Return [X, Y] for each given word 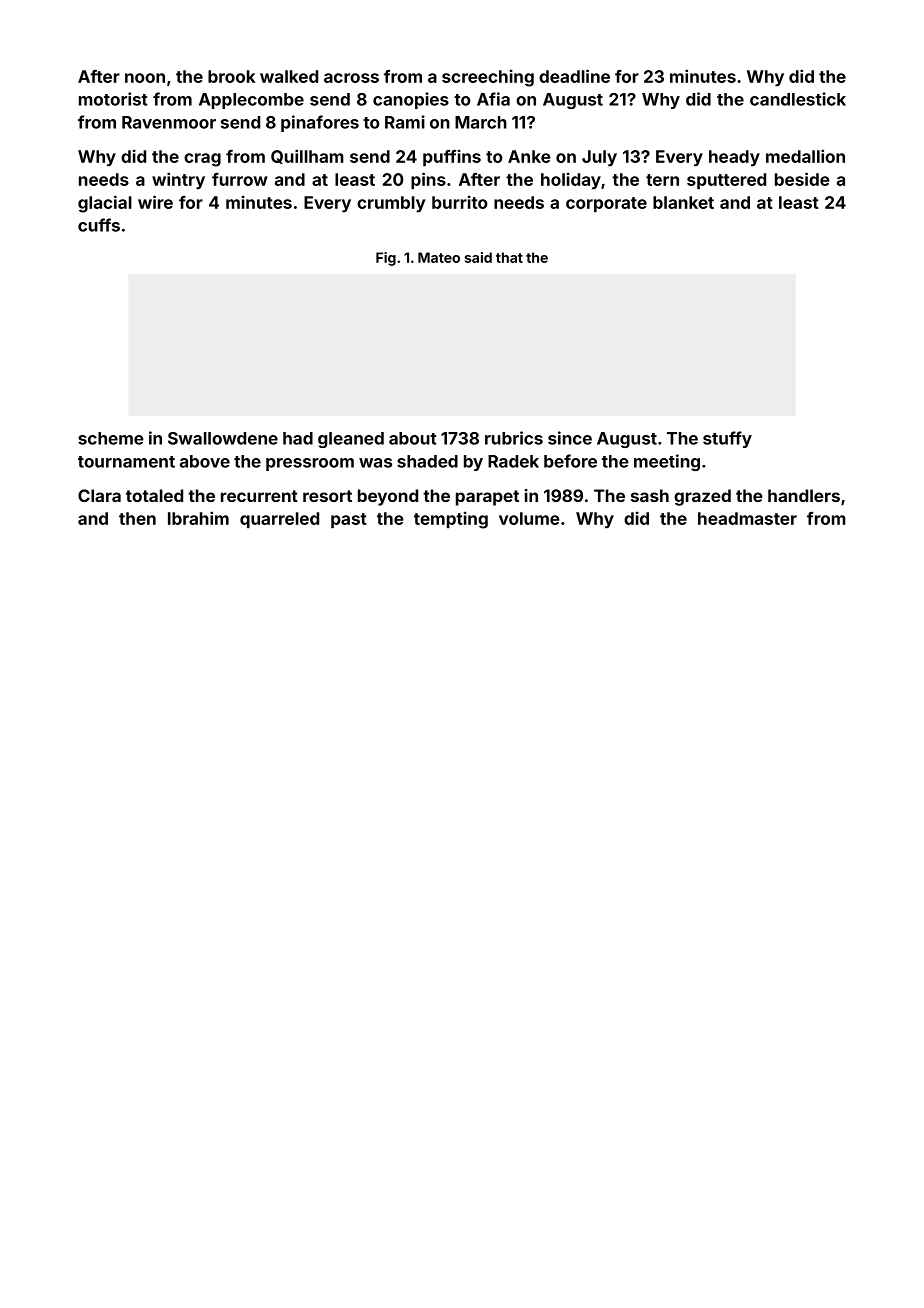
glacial [105, 204]
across [351, 78]
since [570, 438]
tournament [126, 462]
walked [289, 76]
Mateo [439, 257]
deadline [574, 76]
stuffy [727, 439]
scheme [111, 438]
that [509, 257]
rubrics [514, 438]
